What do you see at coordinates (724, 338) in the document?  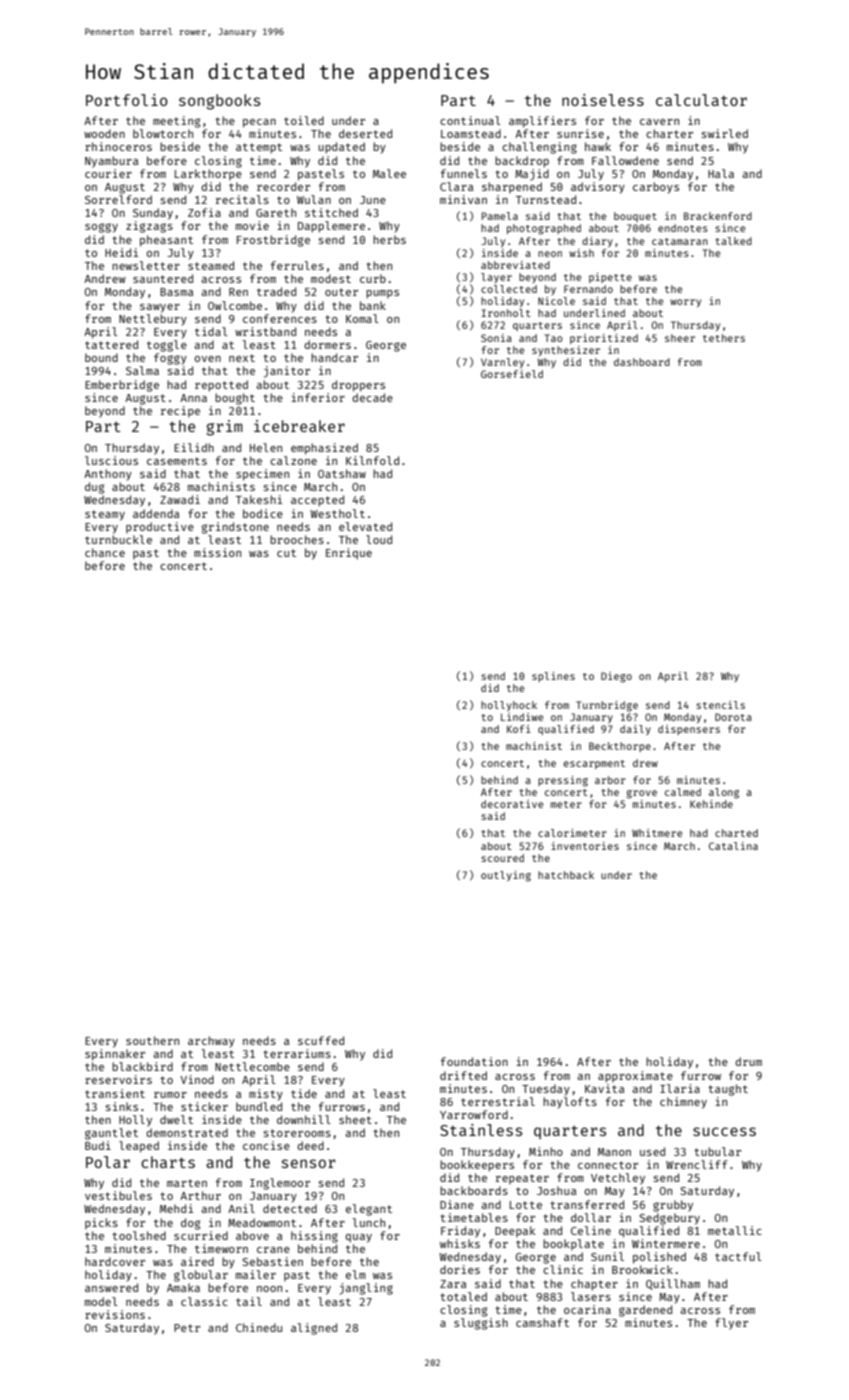 I see `tethers` at bounding box center [724, 338].
